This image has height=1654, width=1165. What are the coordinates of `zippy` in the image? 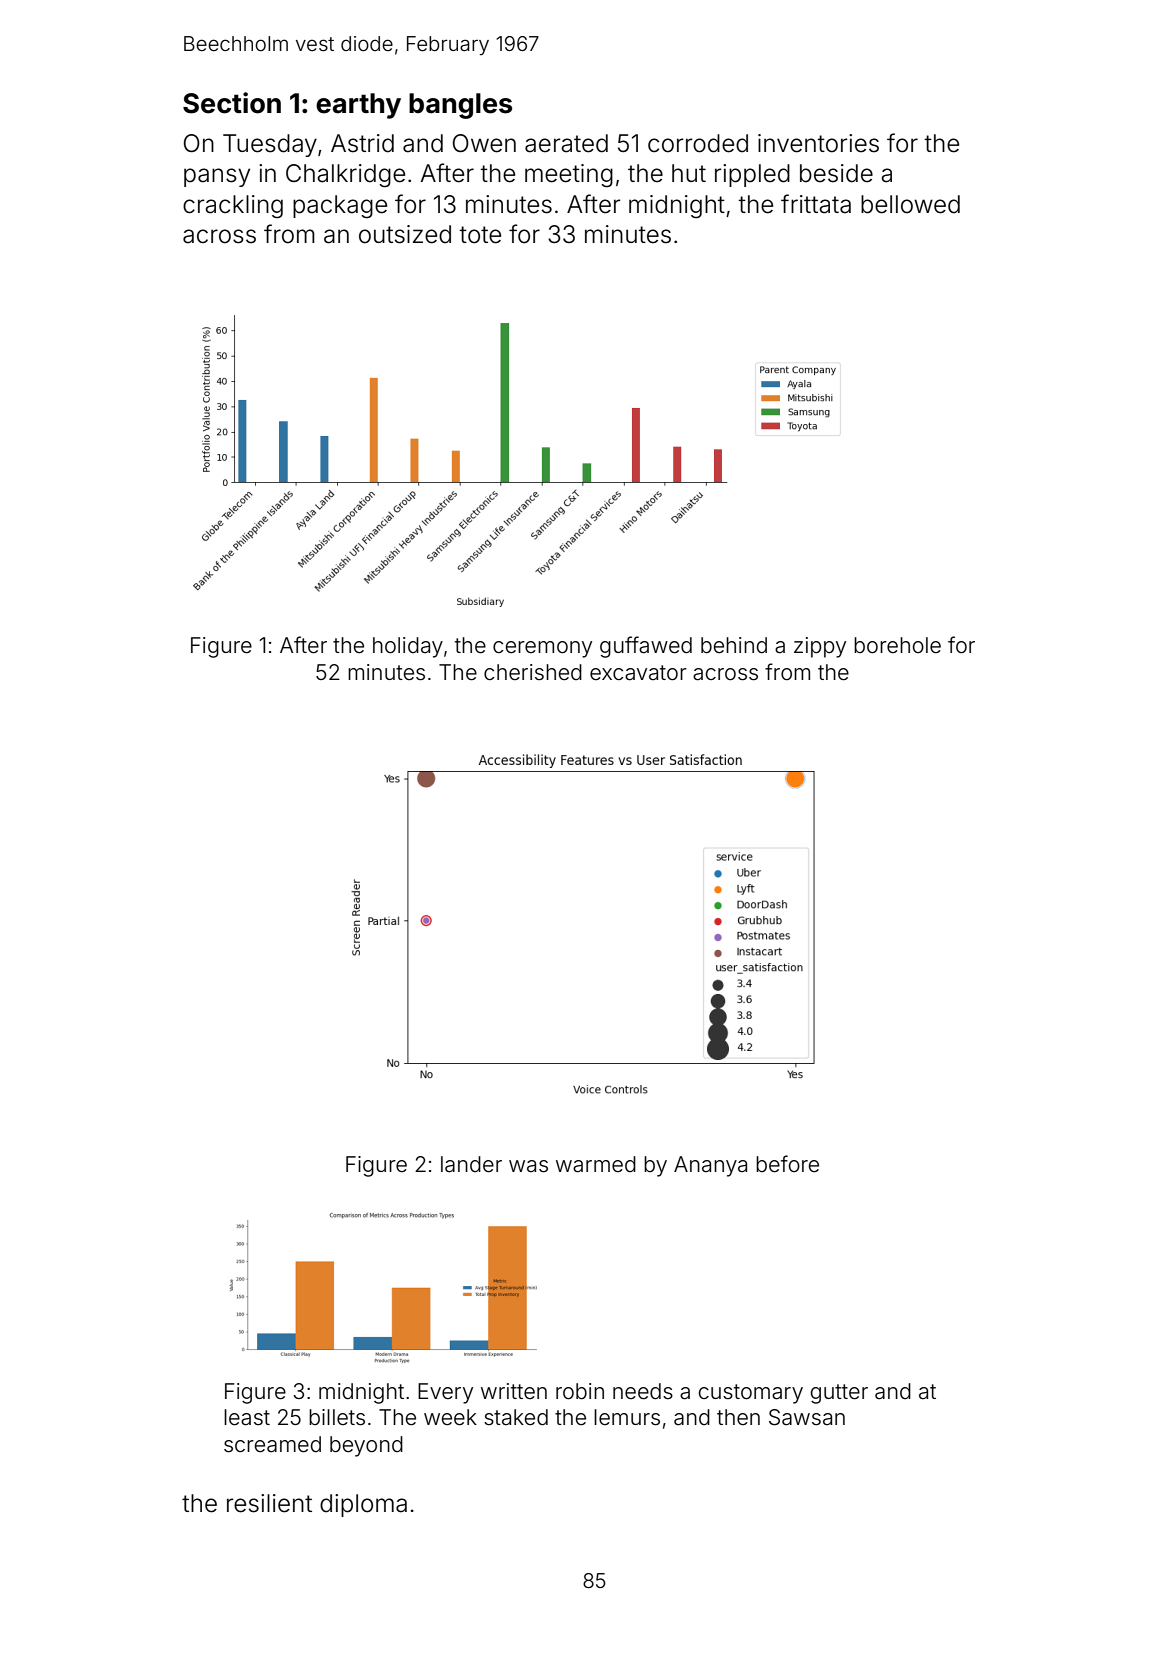 It's located at (820, 647).
